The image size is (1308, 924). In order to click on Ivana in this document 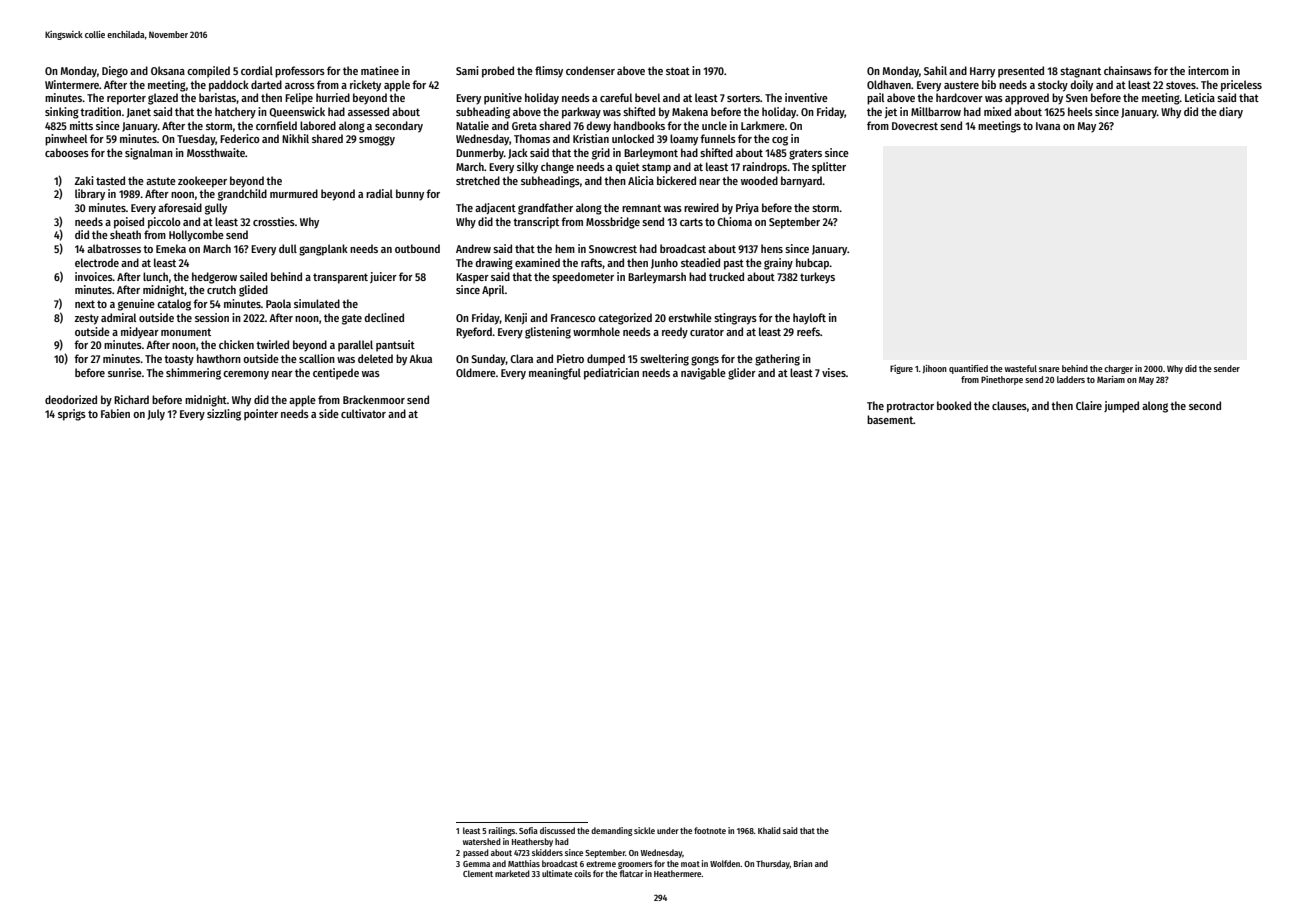, I will do `click(1048, 126)`.
